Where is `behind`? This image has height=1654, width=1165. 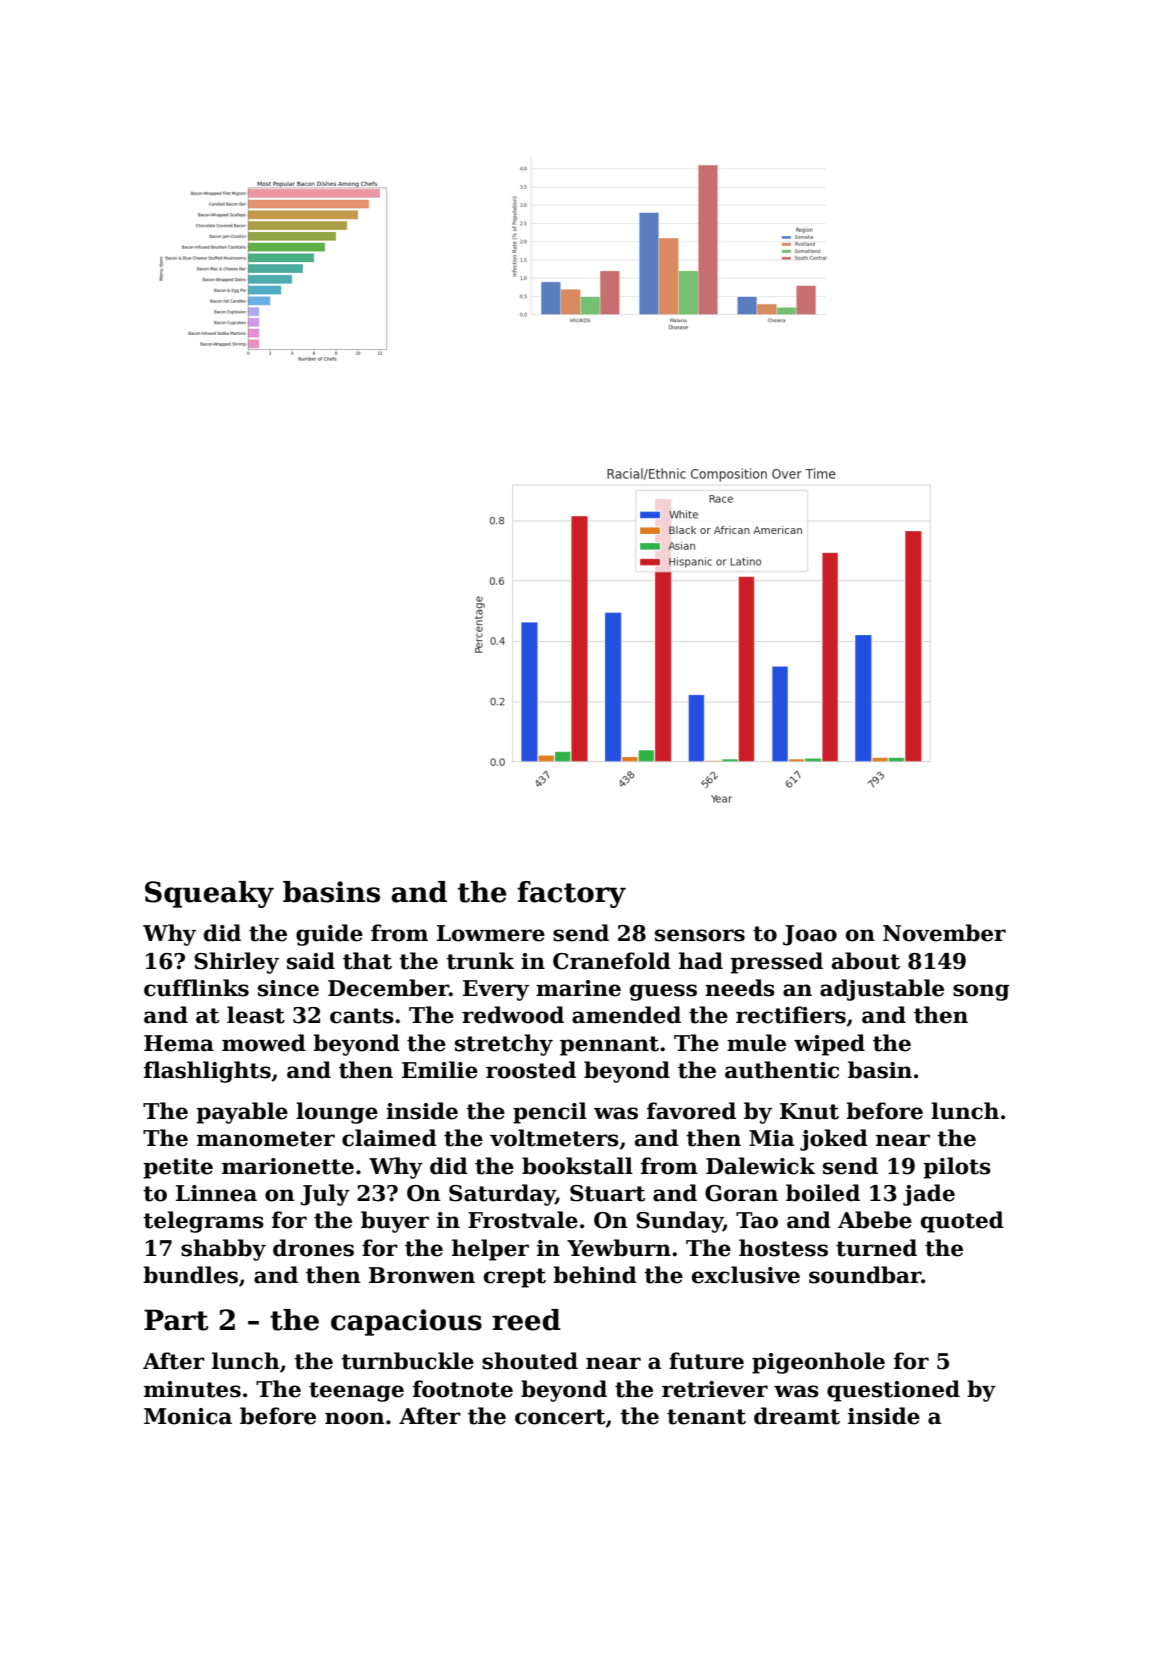 behind is located at coordinates (595, 1275).
